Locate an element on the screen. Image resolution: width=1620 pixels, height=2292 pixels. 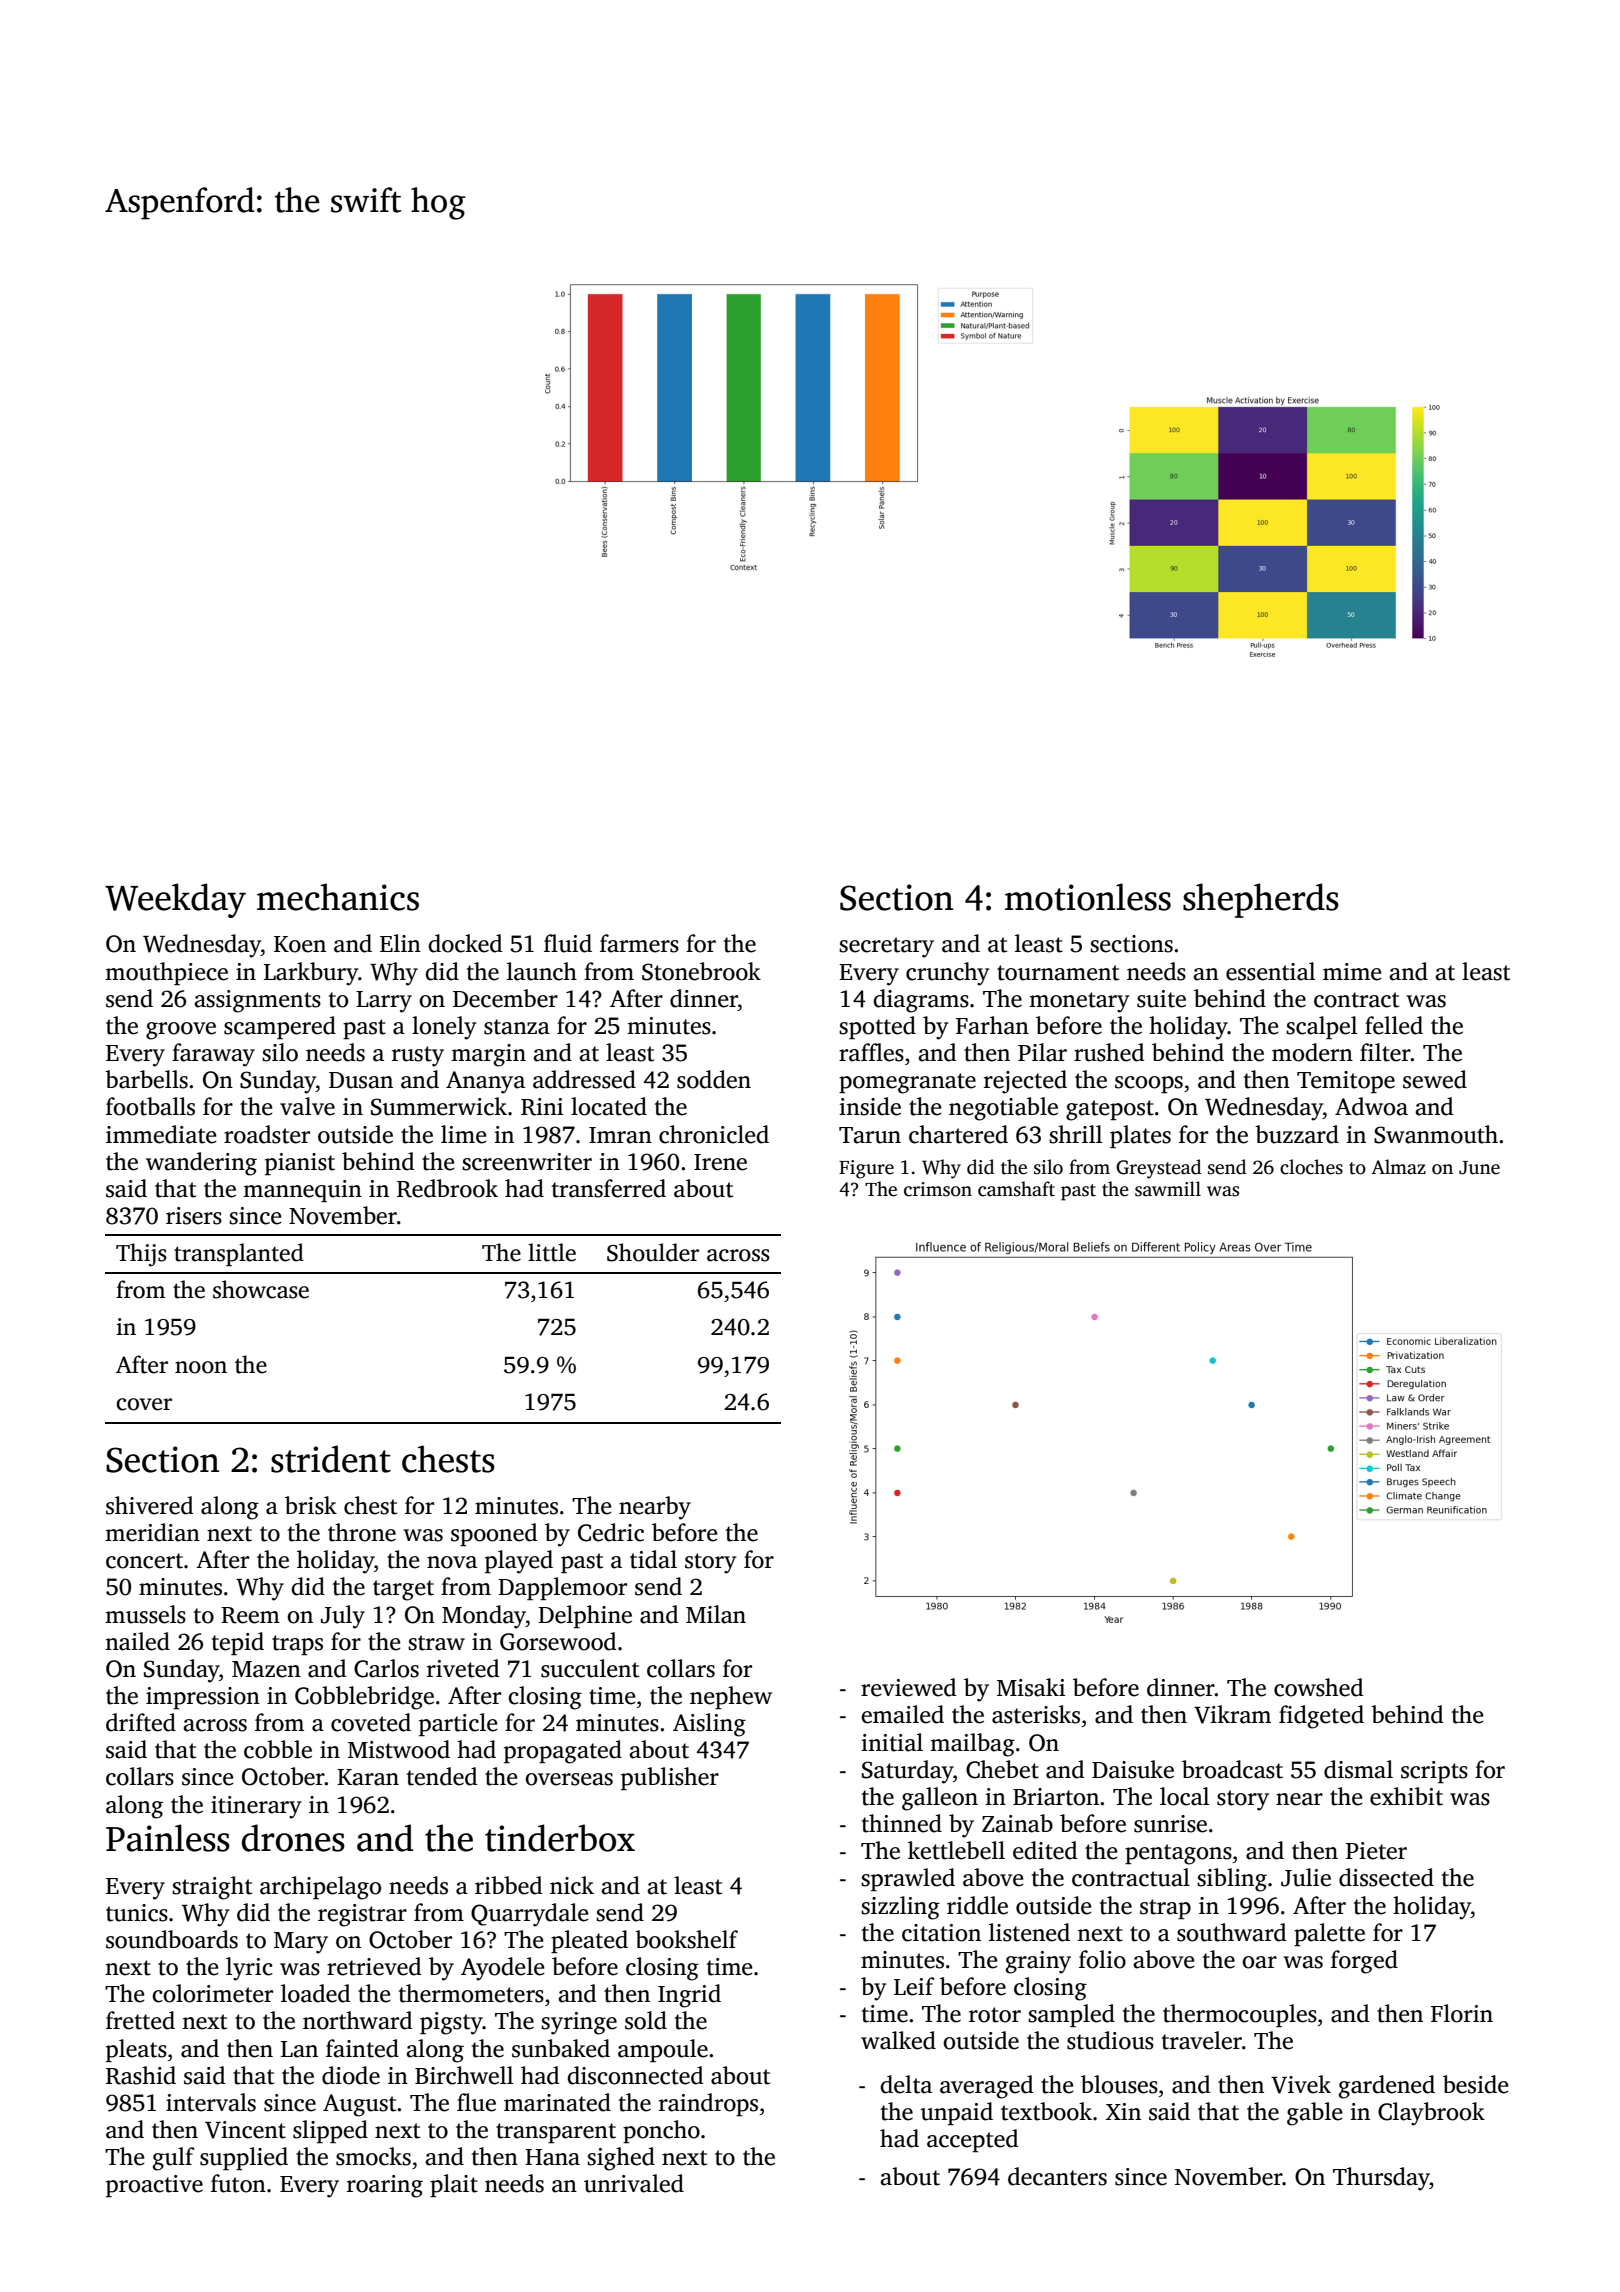
sawmill is located at coordinates (1168, 1189).
